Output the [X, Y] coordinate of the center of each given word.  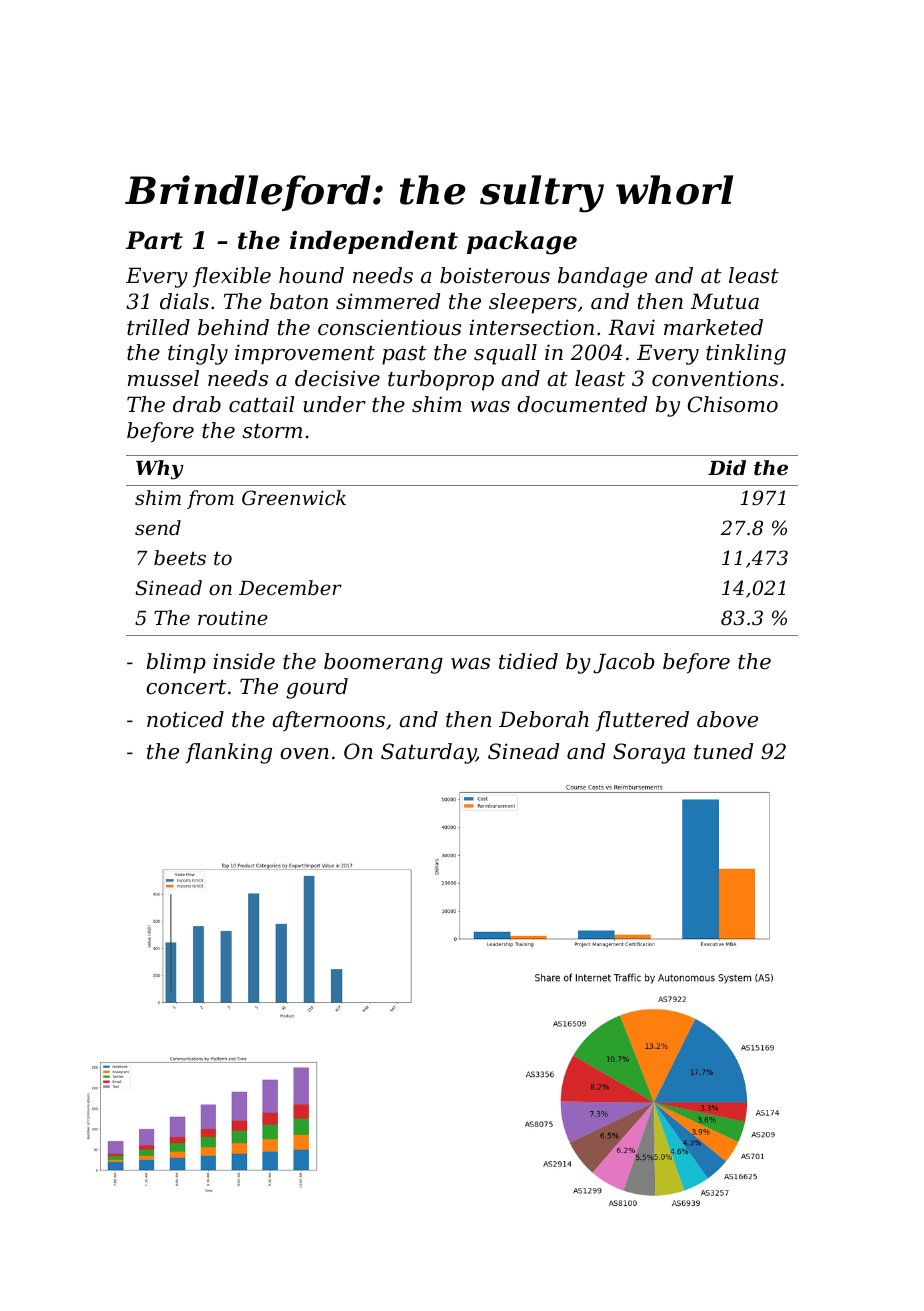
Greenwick [294, 497]
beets [180, 557]
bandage [602, 277]
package [522, 242]
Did [727, 467]
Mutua [725, 301]
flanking [228, 753]
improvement [305, 354]
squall [505, 354]
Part [154, 240]
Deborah [544, 719]
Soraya [649, 753]
